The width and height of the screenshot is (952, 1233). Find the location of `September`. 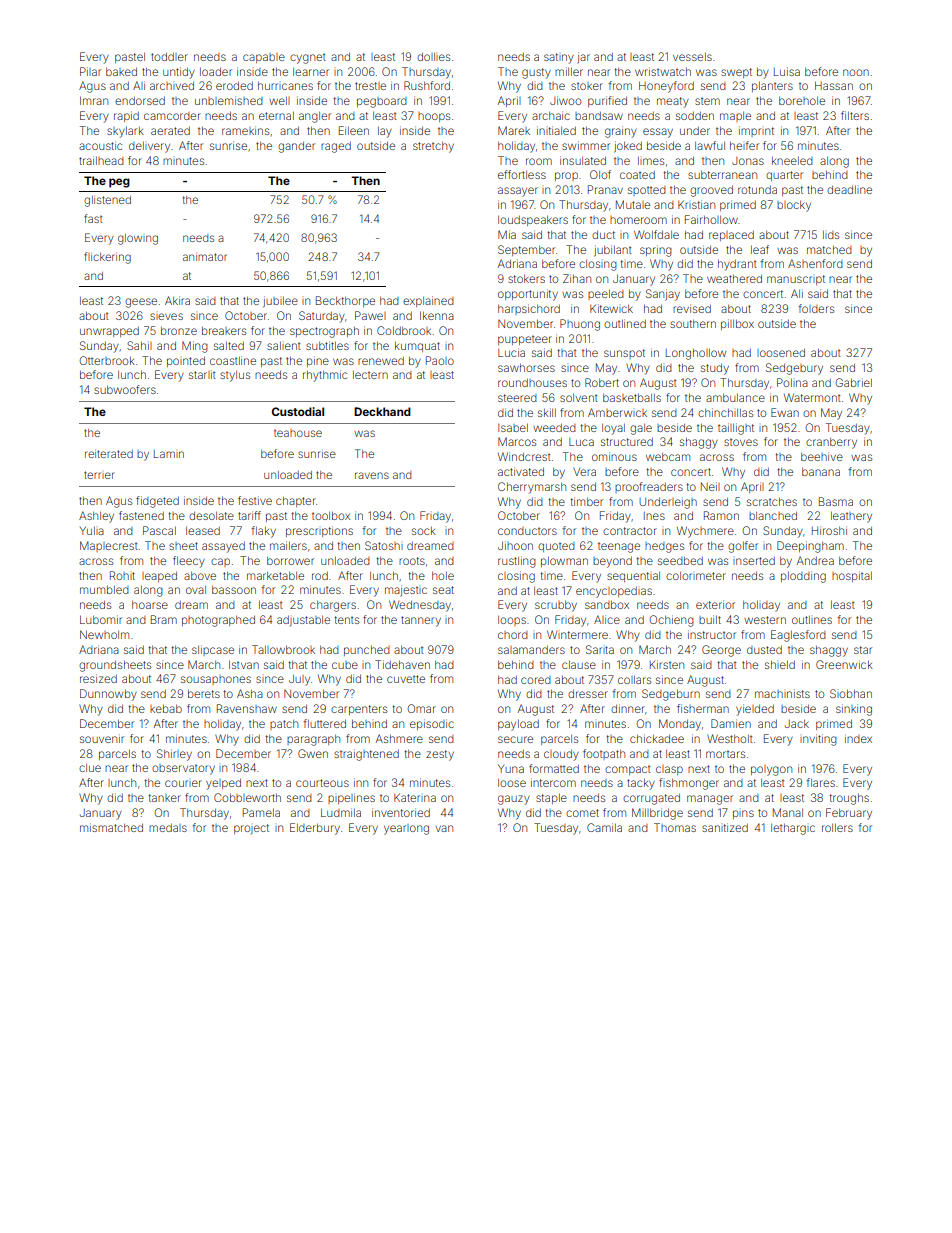

September is located at coordinates (526, 250).
